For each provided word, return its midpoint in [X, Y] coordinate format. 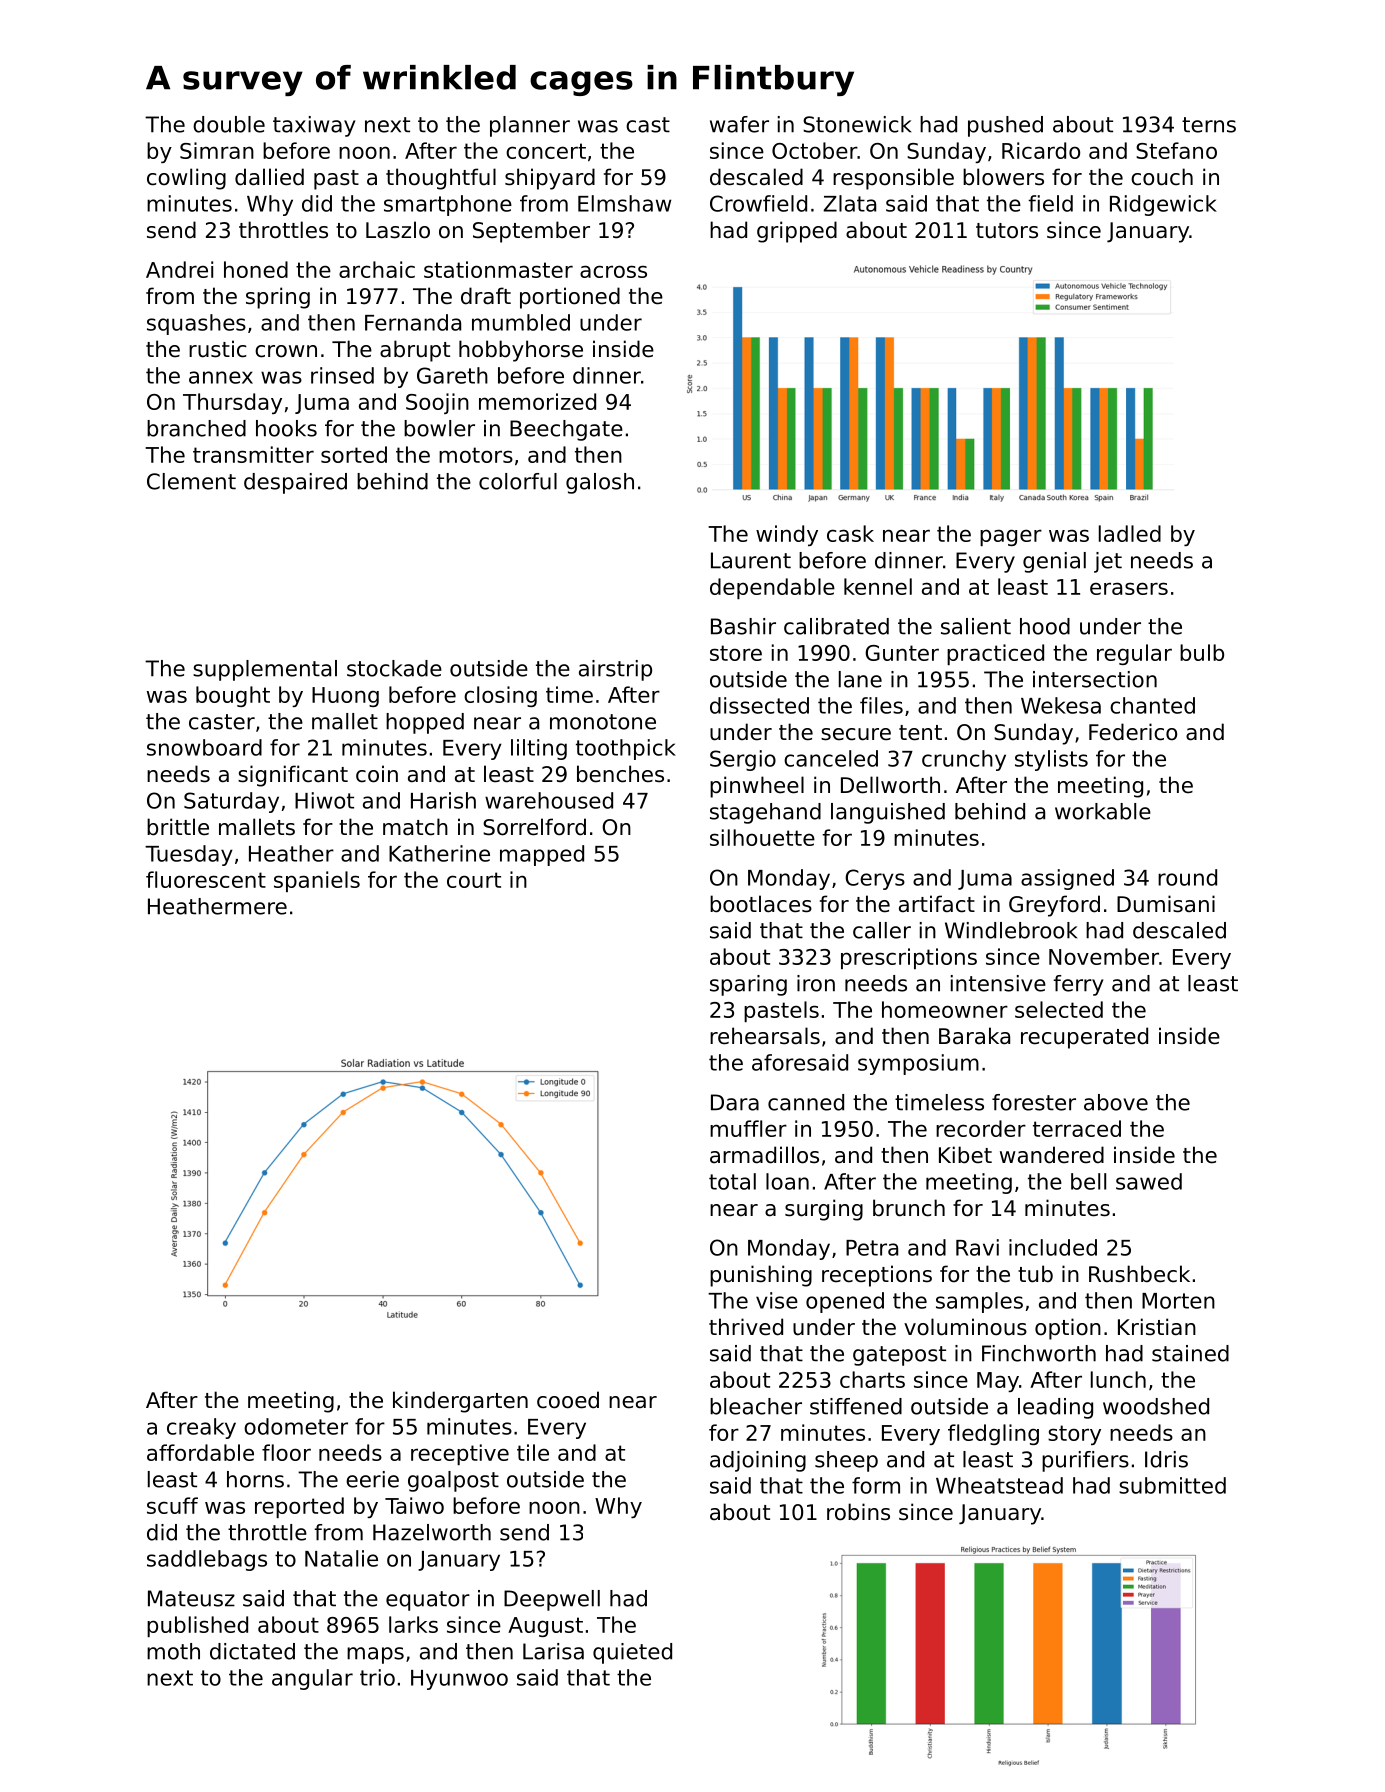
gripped [797, 232]
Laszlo [398, 230]
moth [173, 1651]
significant [293, 776]
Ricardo [1041, 150]
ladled [1130, 533]
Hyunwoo [459, 1680]
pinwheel [757, 787]
